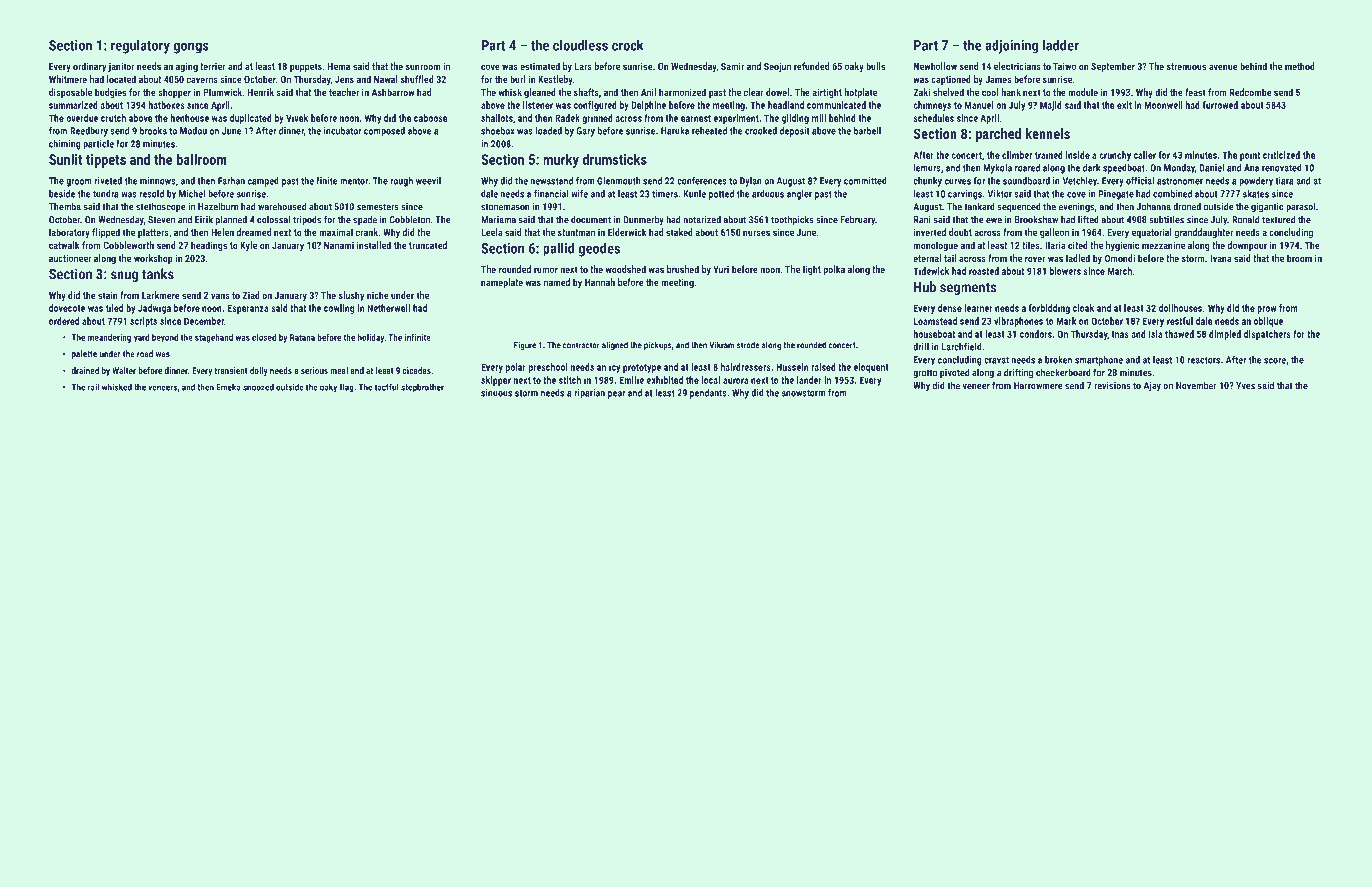 The height and width of the page is (887, 1372). What do you see at coordinates (561, 161) in the page?
I see `murky` at bounding box center [561, 161].
